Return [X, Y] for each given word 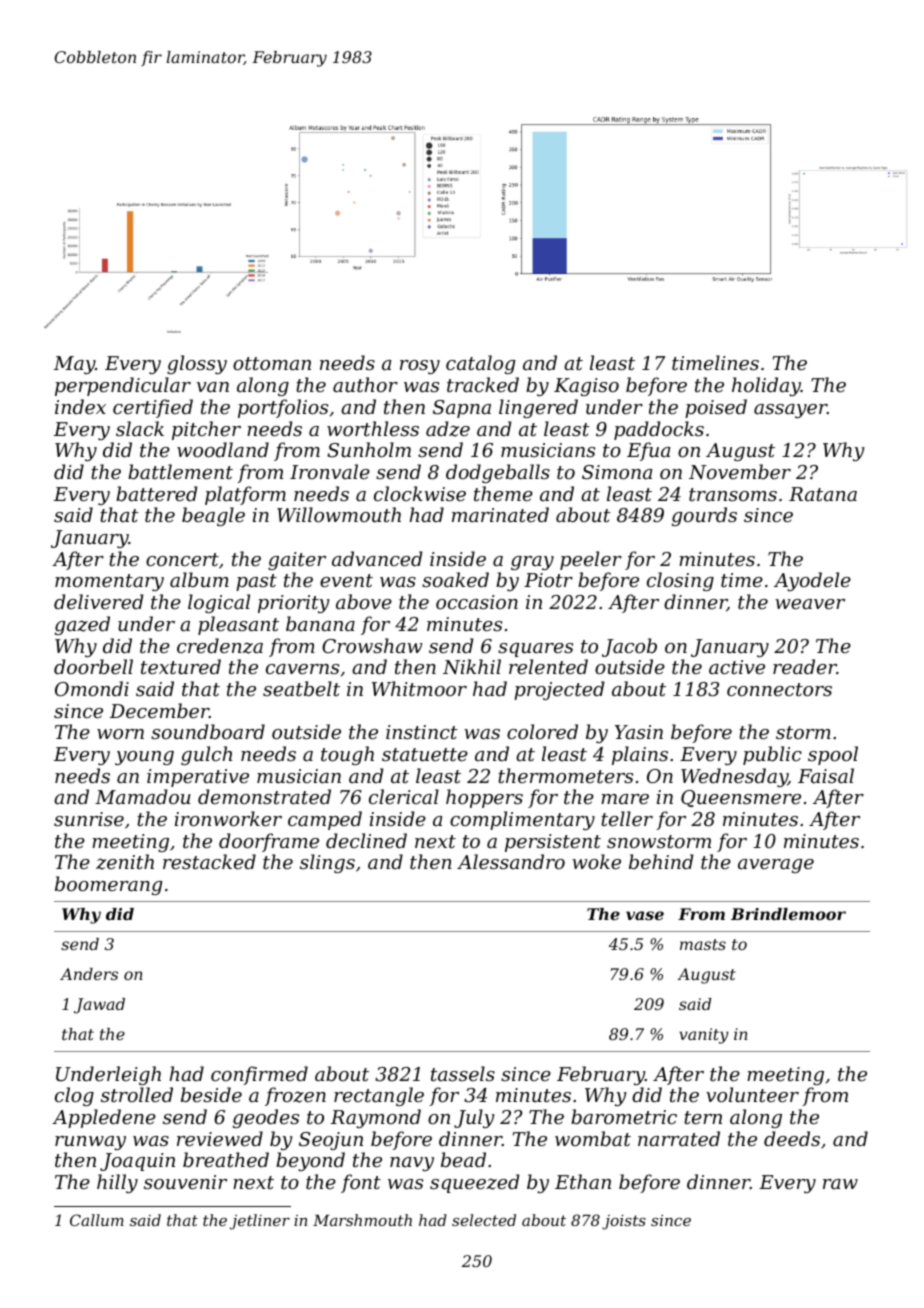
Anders [89, 974]
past [256, 582]
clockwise [420, 493]
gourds [704, 516]
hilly [117, 1183]
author [365, 384]
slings [327, 863]
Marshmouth [362, 1220]
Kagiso [586, 387]
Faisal [826, 775]
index [80, 406]
